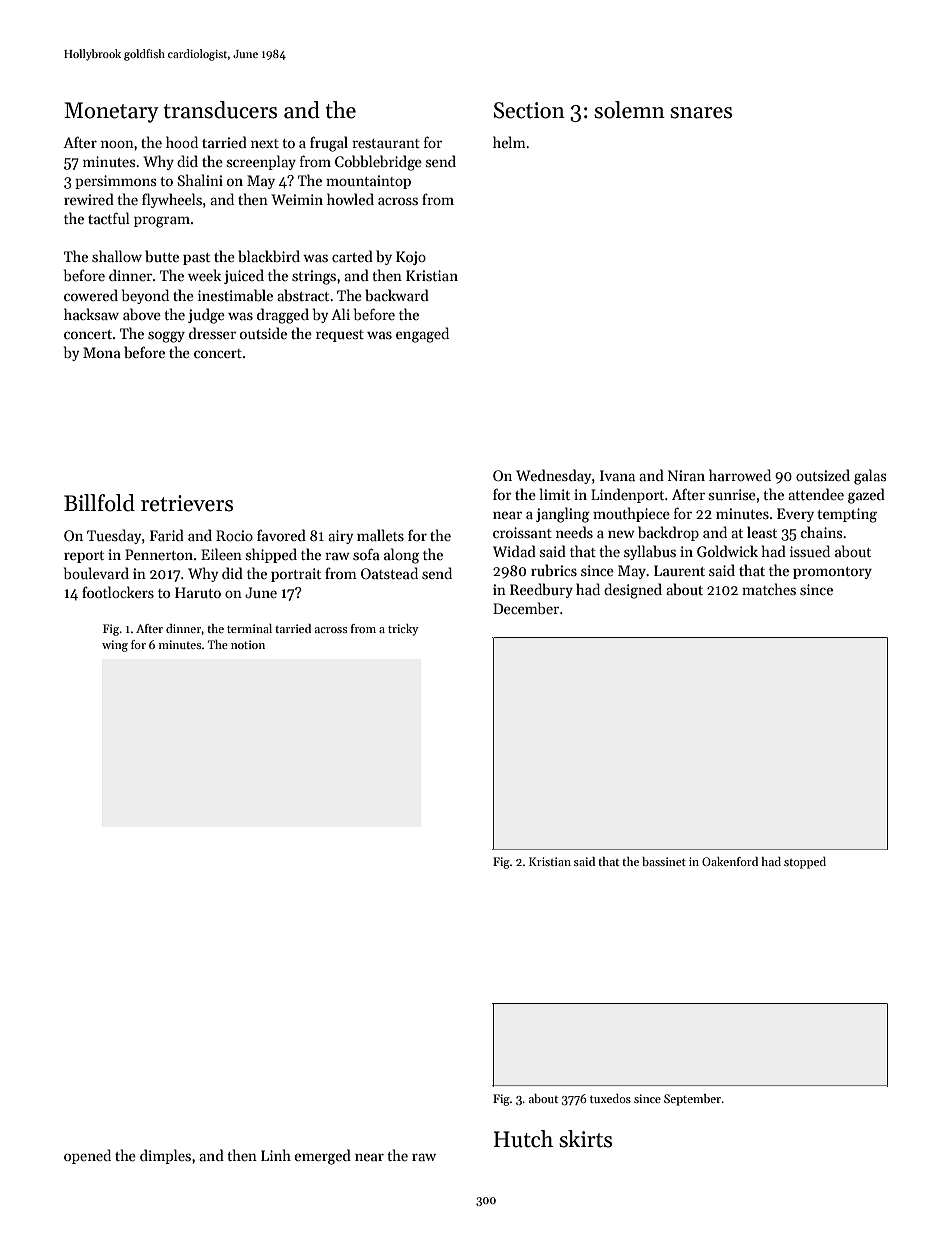 The width and height of the page is (952, 1233). I want to click on tricky, so click(403, 630).
